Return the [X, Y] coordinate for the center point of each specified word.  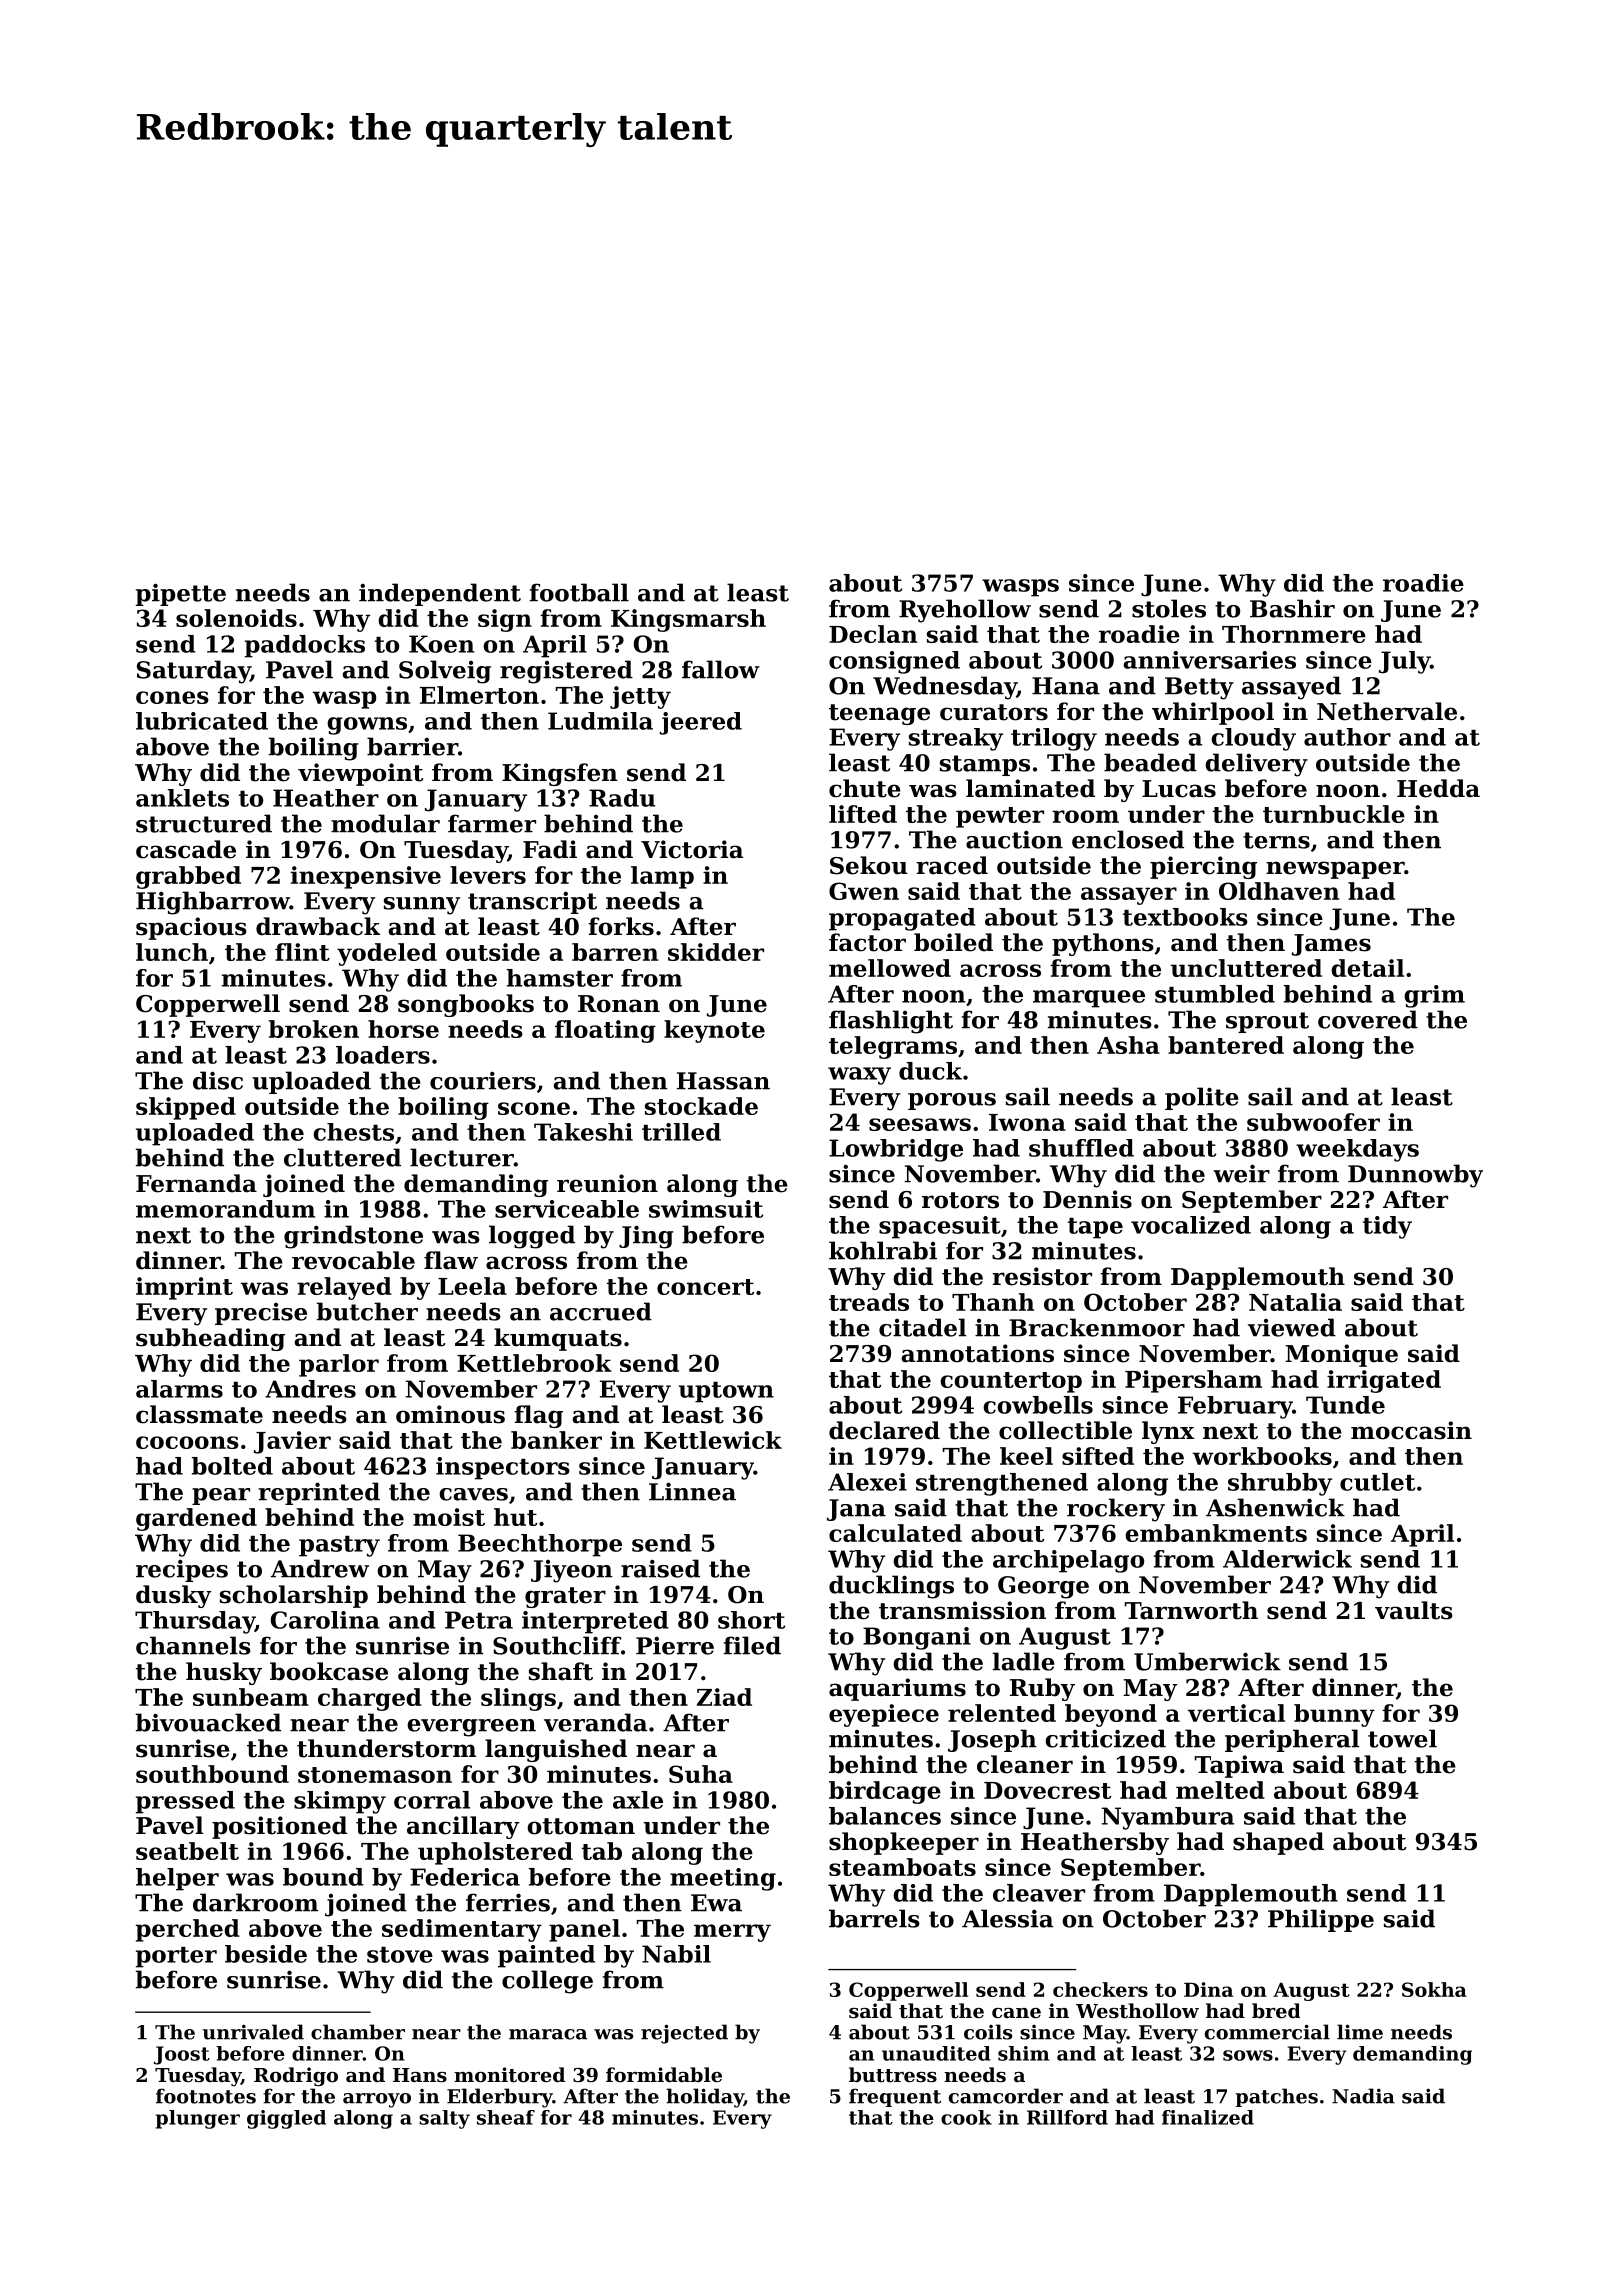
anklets [182, 798]
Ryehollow [965, 611]
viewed [1292, 1327]
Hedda [1438, 788]
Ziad [724, 1697]
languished [556, 1750]
